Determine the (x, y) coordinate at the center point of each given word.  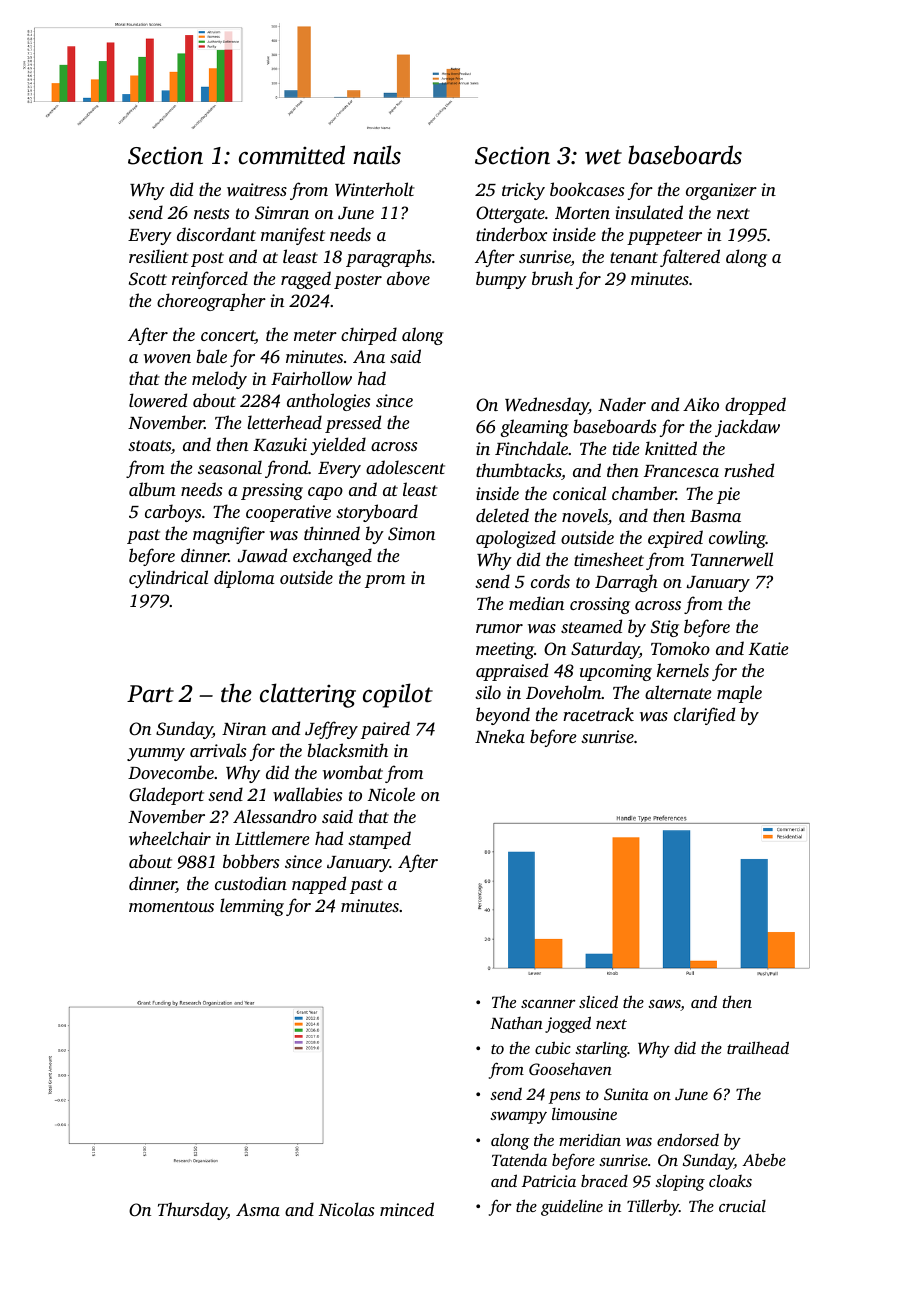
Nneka (500, 736)
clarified (704, 716)
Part (150, 694)
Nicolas (346, 1209)
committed (292, 155)
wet (603, 157)
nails (377, 155)
